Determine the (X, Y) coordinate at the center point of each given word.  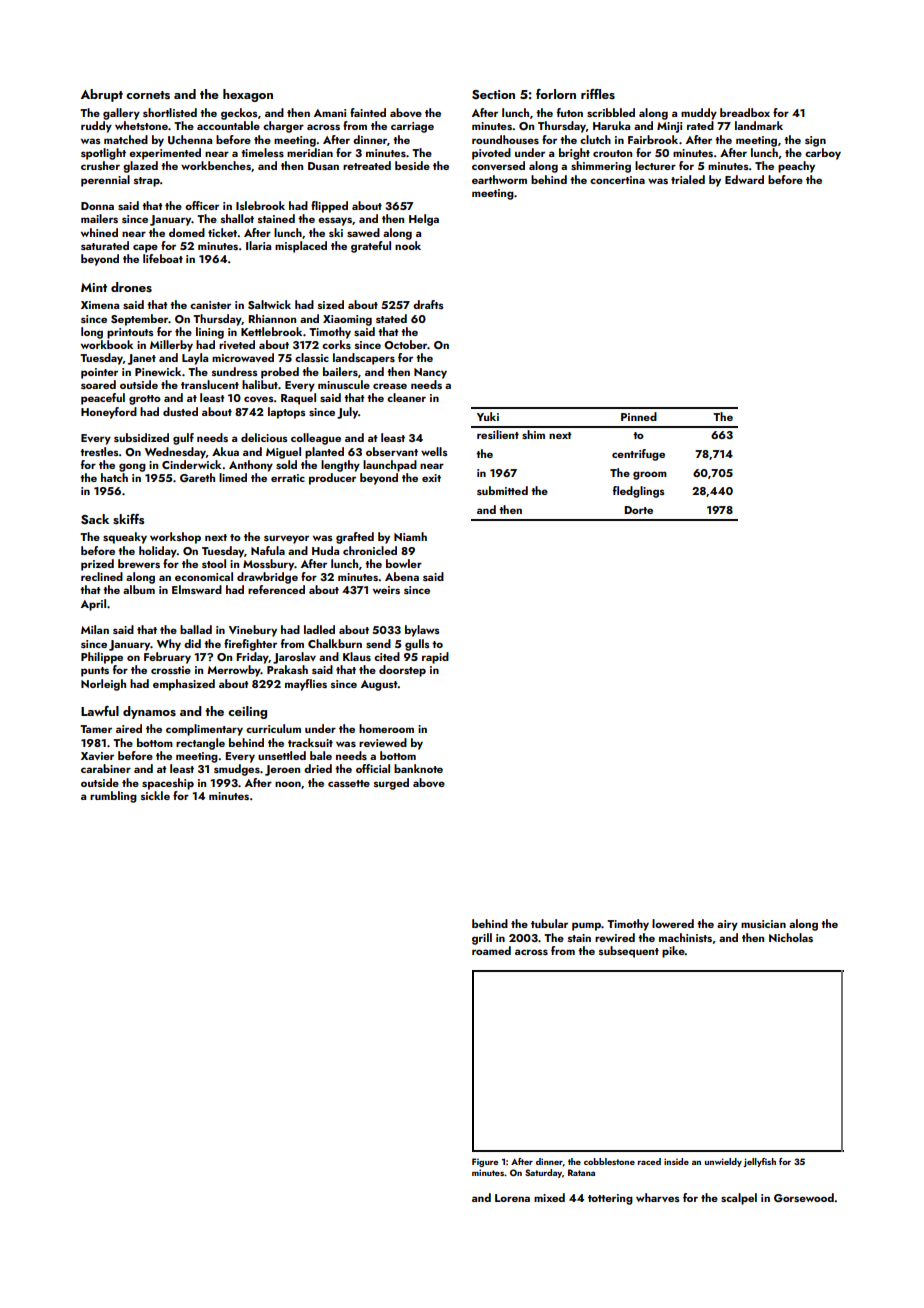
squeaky (125, 538)
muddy (699, 114)
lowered (673, 923)
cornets (148, 95)
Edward (744, 179)
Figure (485, 1162)
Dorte (638, 510)
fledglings (639, 492)
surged (391, 784)
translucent (210, 384)
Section (493, 95)
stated (391, 318)
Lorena (512, 1198)
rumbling (113, 797)
